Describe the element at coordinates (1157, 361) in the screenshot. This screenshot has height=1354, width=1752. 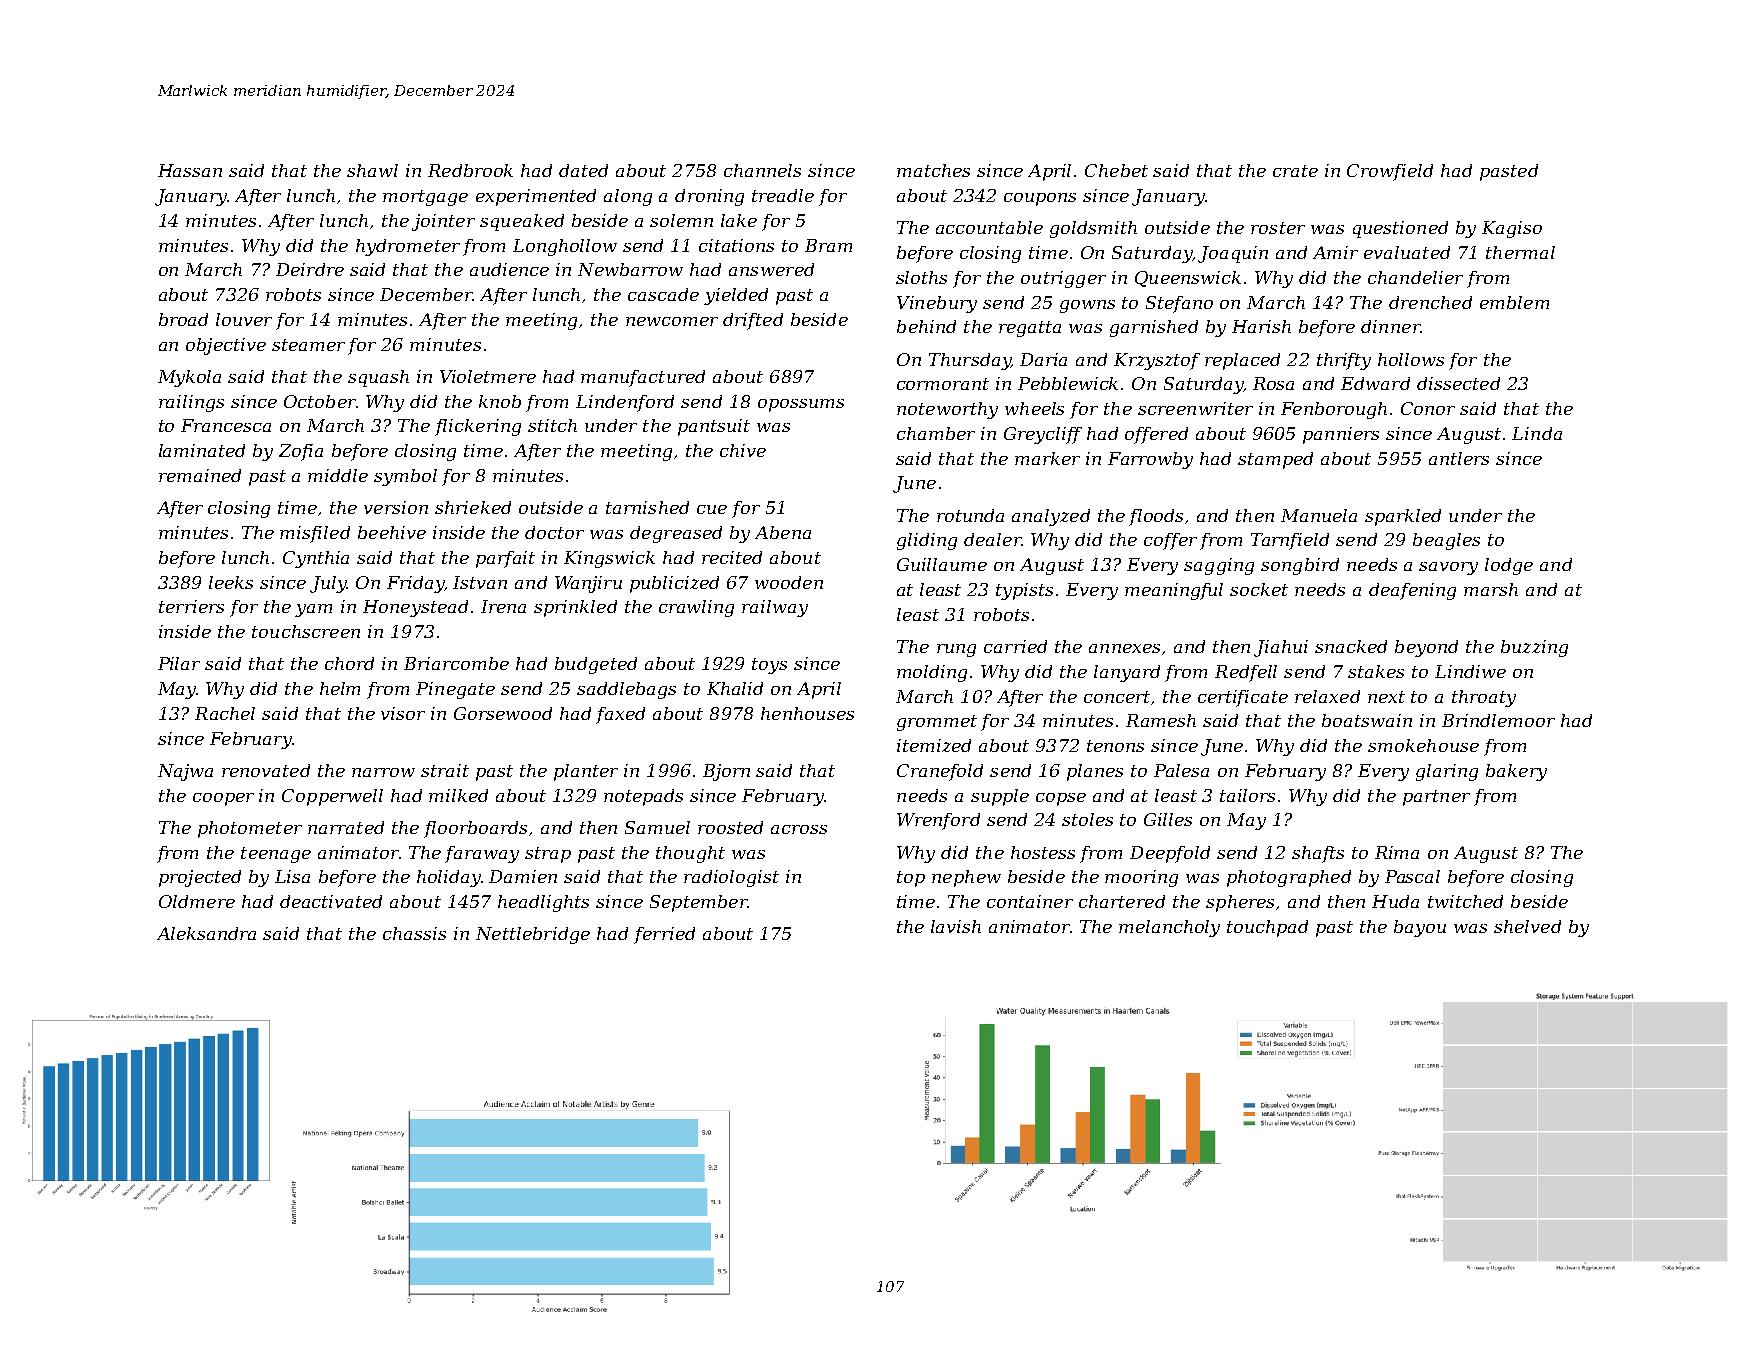
I see `Krzysztof` at that location.
